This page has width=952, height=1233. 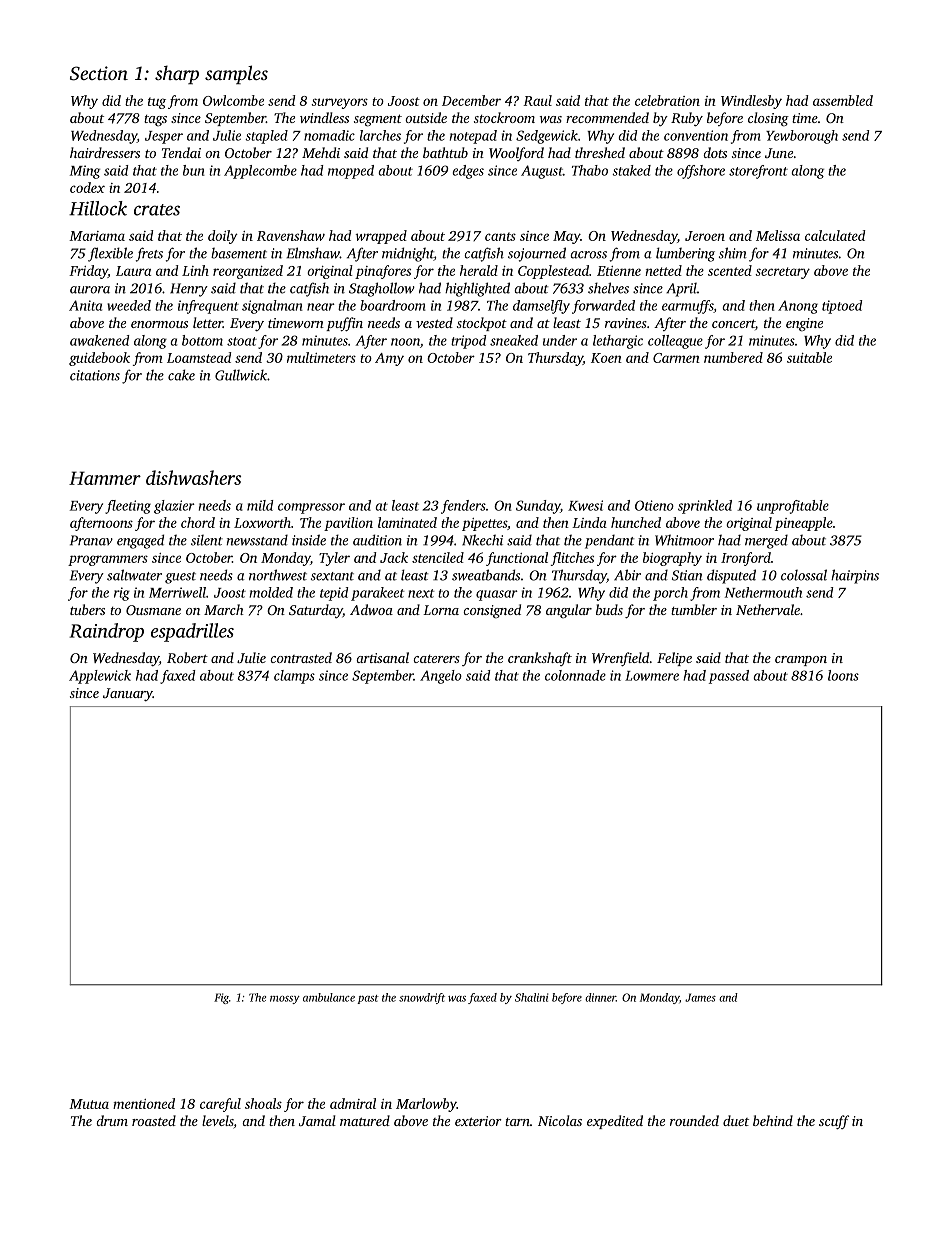 I want to click on James, so click(x=700, y=997).
